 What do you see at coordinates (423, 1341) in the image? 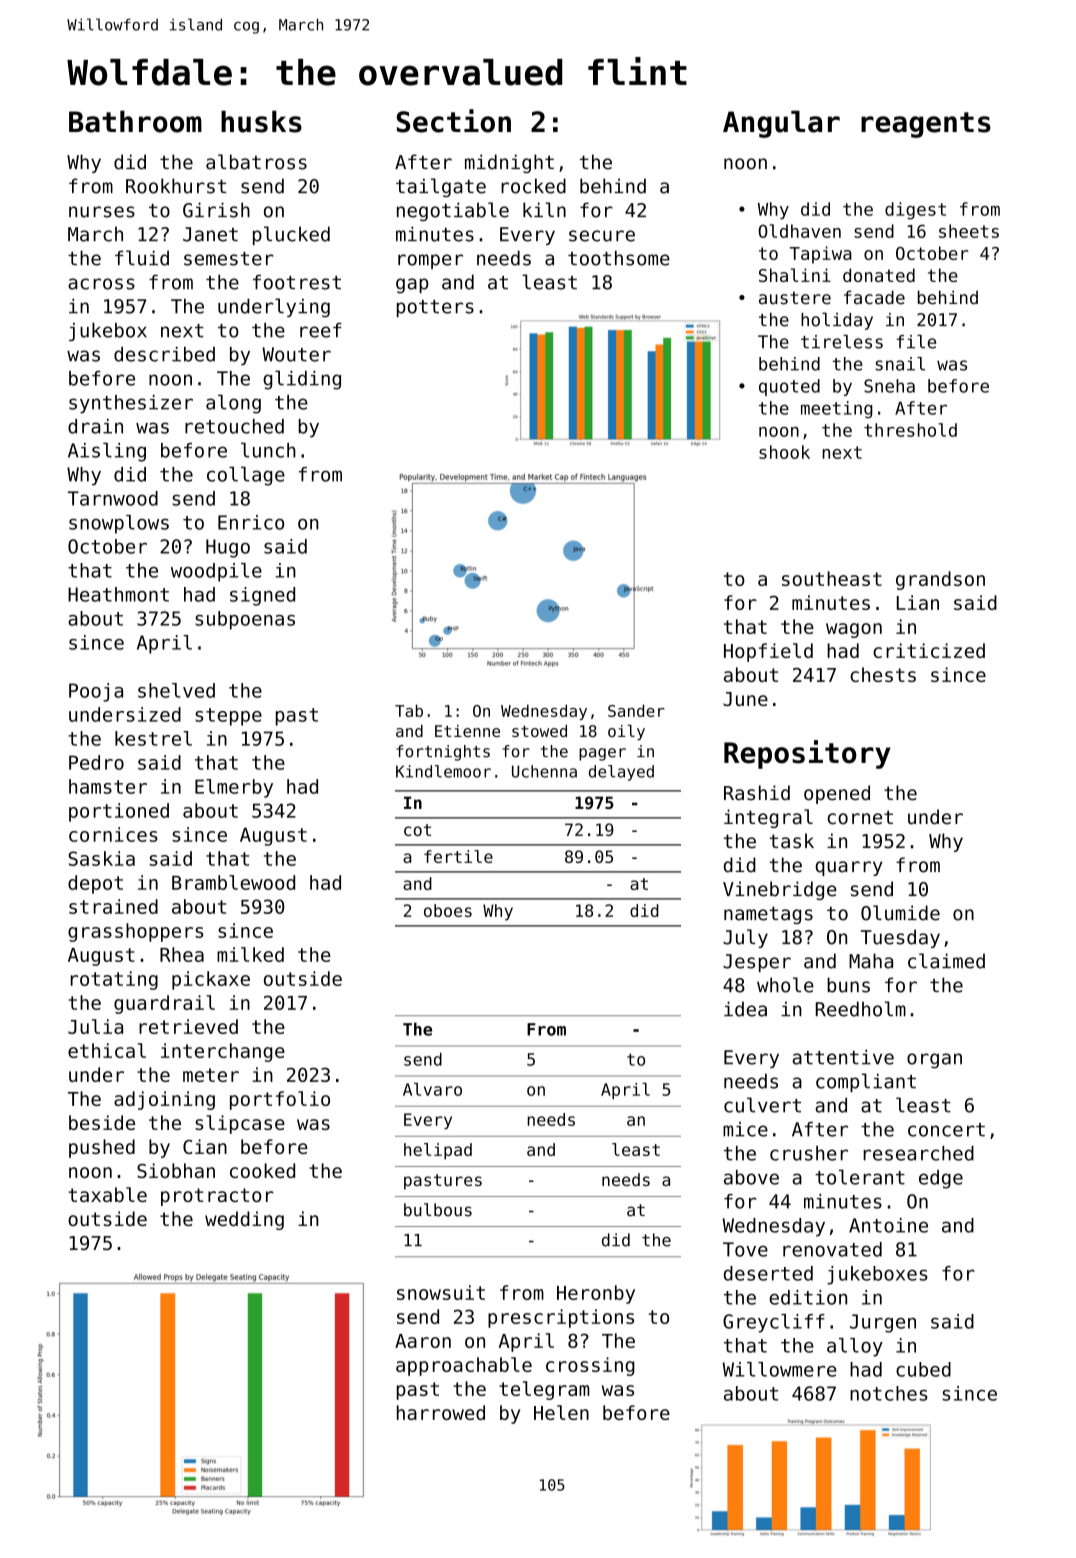
I see `Aaron` at bounding box center [423, 1341].
